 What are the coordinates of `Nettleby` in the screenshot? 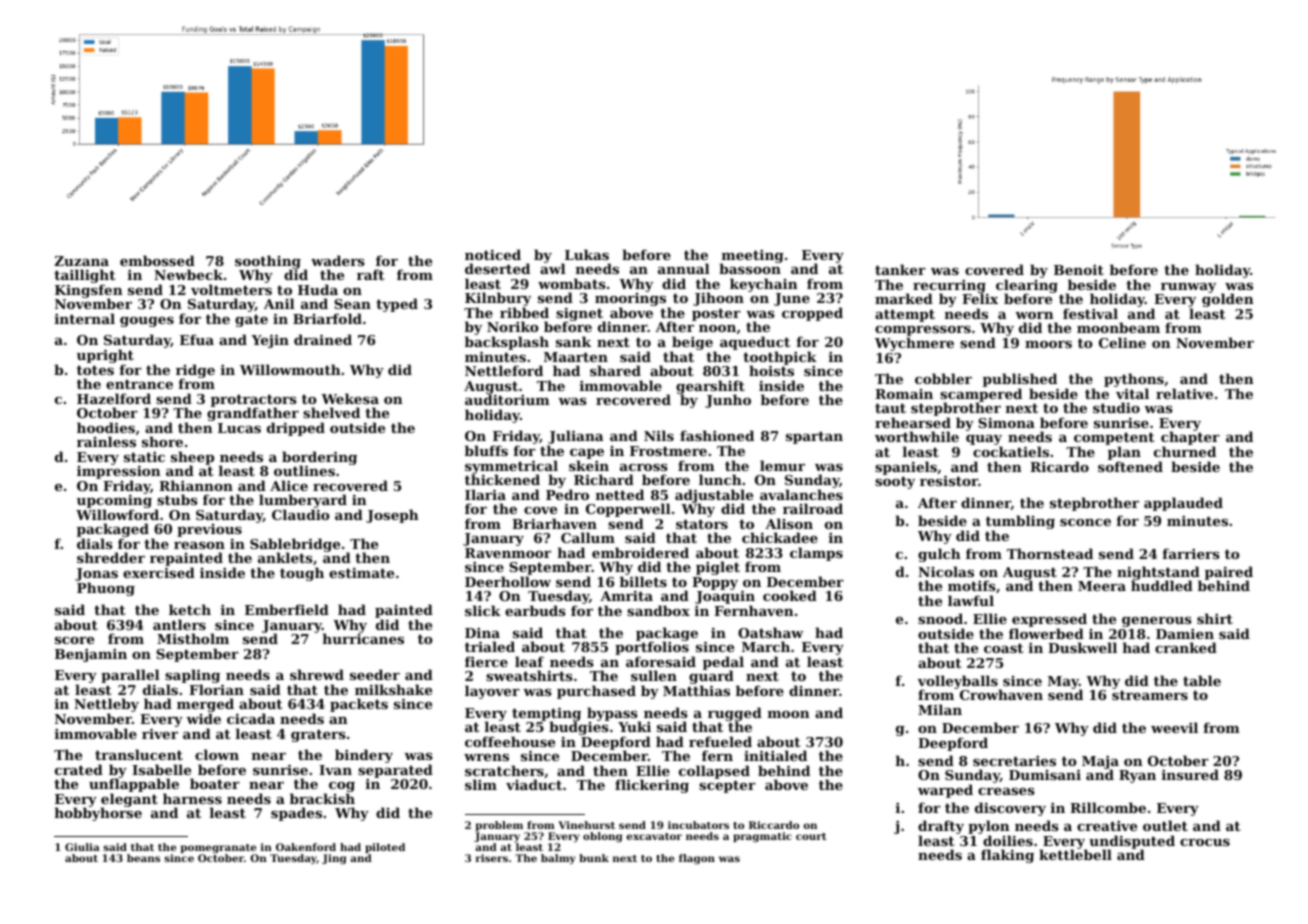 It's located at (106, 706).
